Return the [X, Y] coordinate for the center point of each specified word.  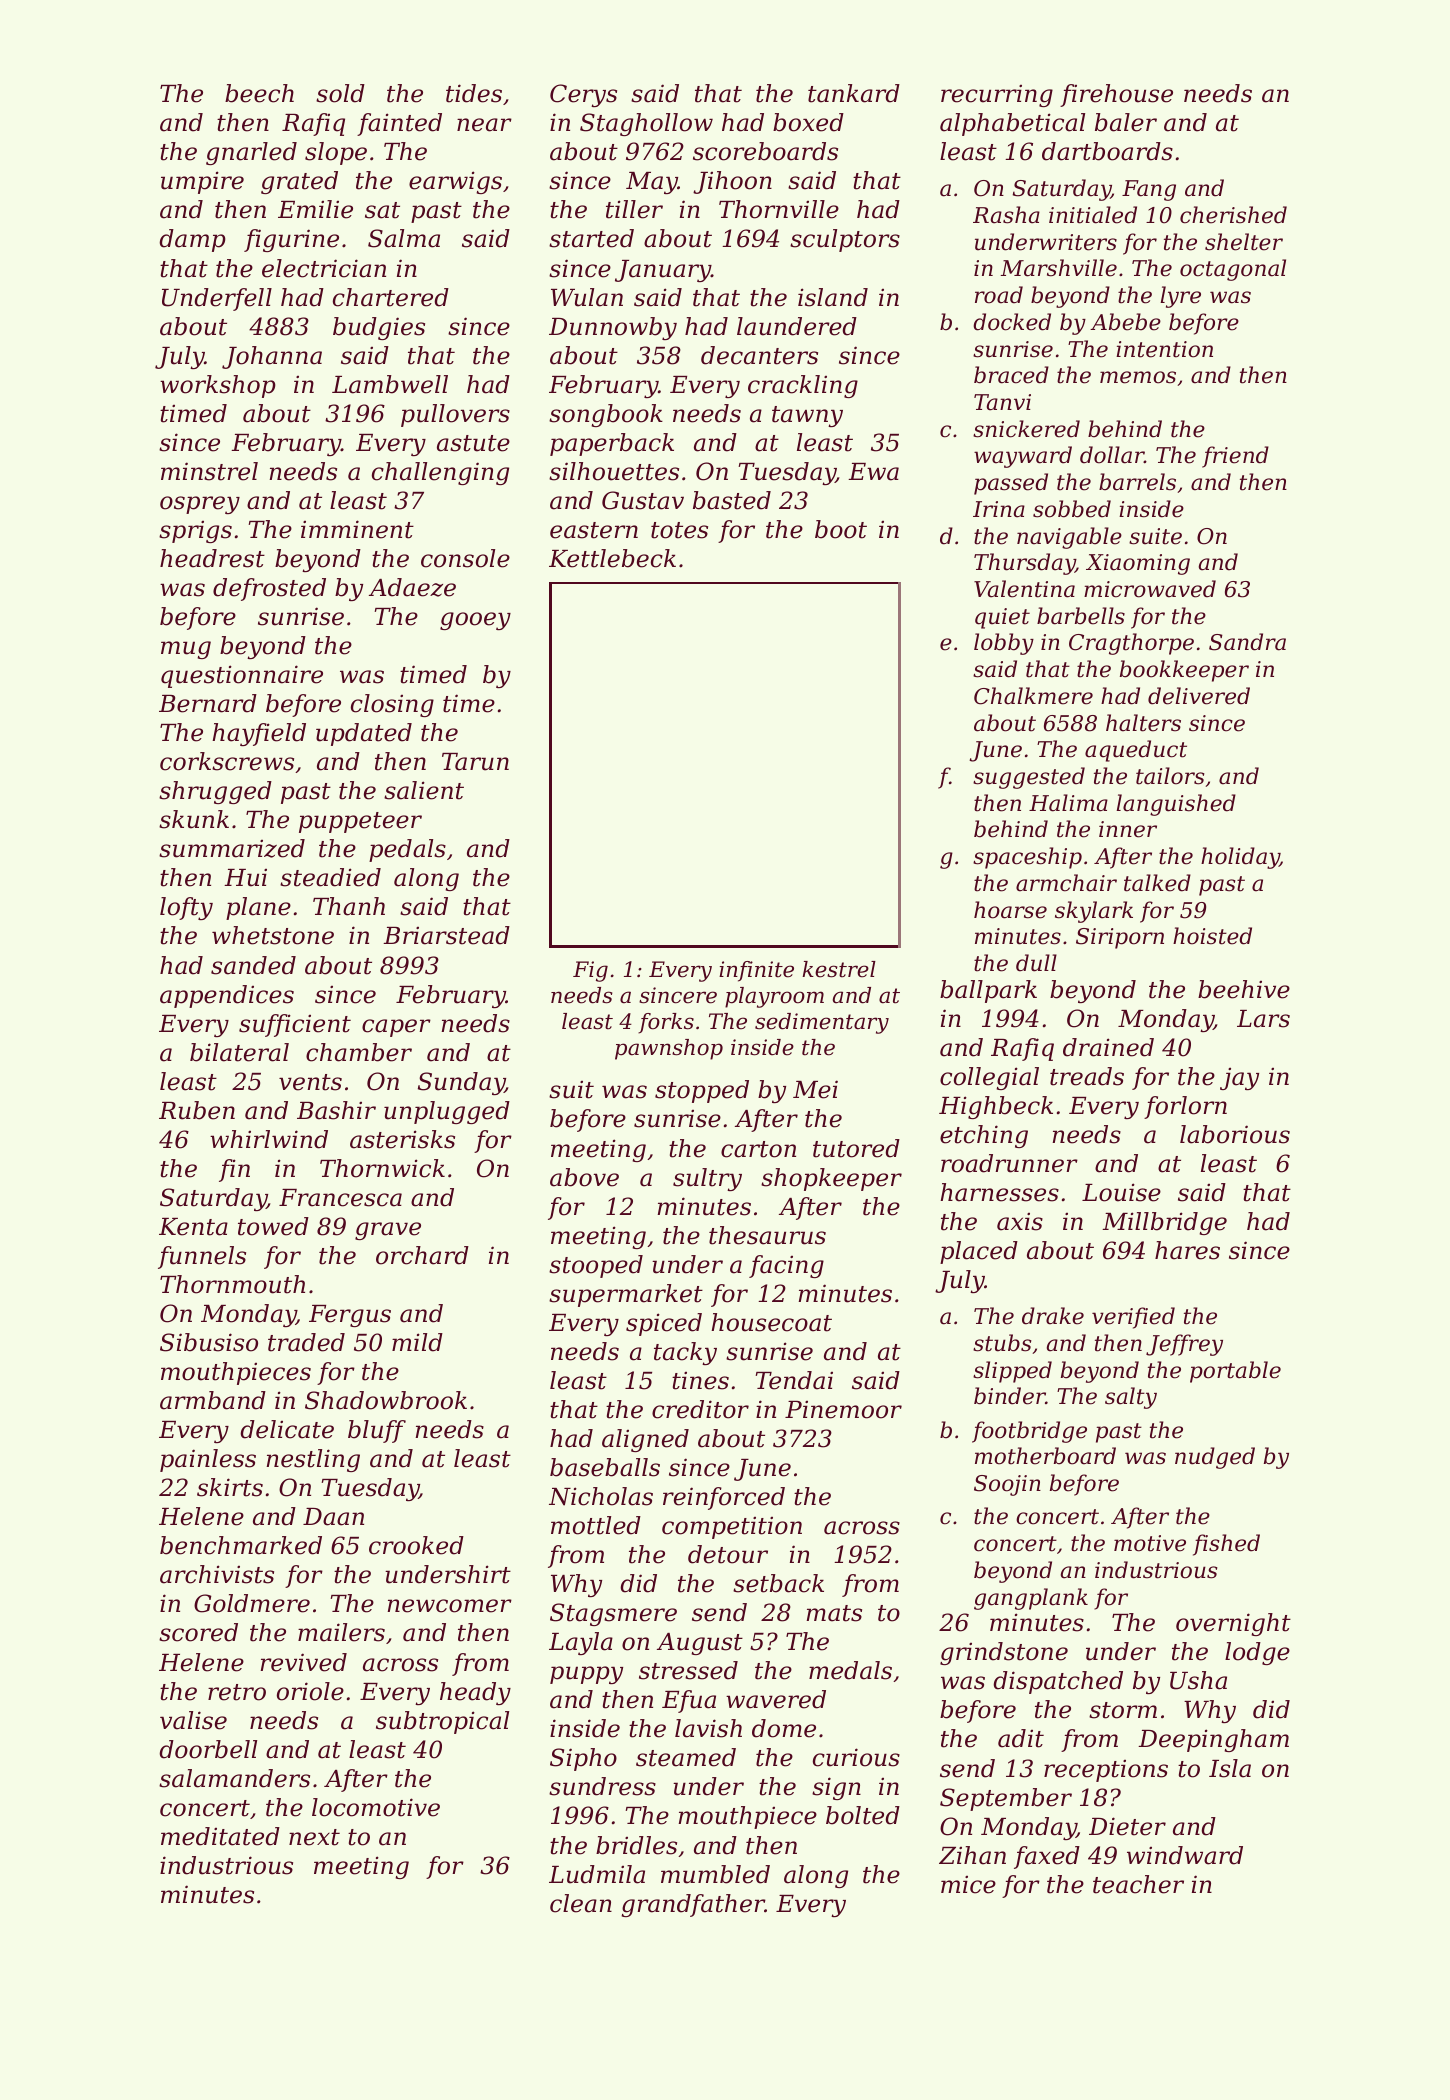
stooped [596, 1266]
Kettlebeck [612, 558]
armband [213, 1400]
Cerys [583, 95]
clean [581, 1903]
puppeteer [360, 822]
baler [1126, 122]
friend [1235, 457]
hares [1187, 1250]
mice [968, 1885]
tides [474, 93]
